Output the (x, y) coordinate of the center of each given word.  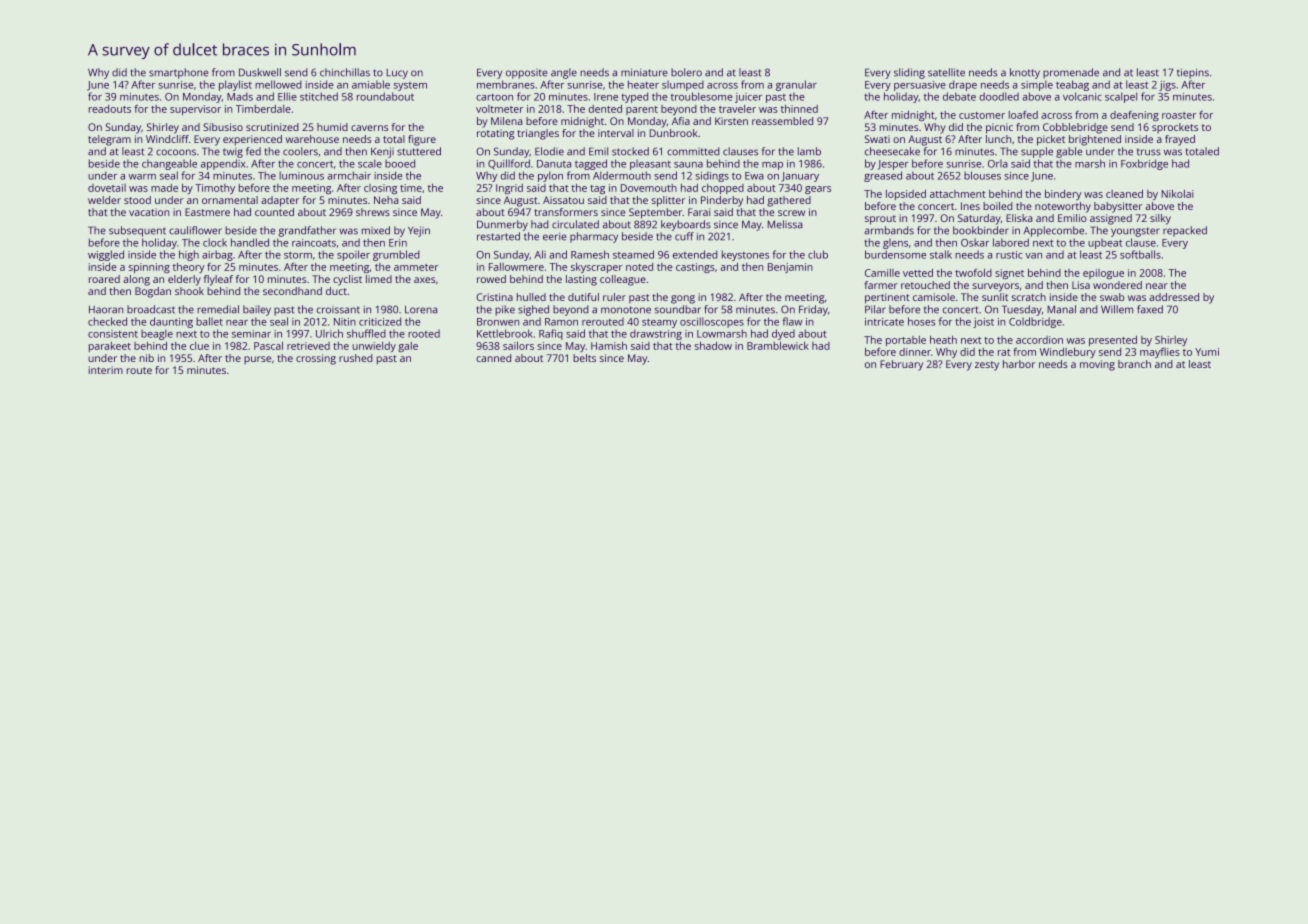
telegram (109, 140)
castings (695, 268)
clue (199, 346)
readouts (110, 109)
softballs (1140, 254)
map (772, 166)
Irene (606, 97)
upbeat (1105, 244)
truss (1149, 152)
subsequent (137, 231)
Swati (877, 139)
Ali (540, 254)
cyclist (347, 280)
